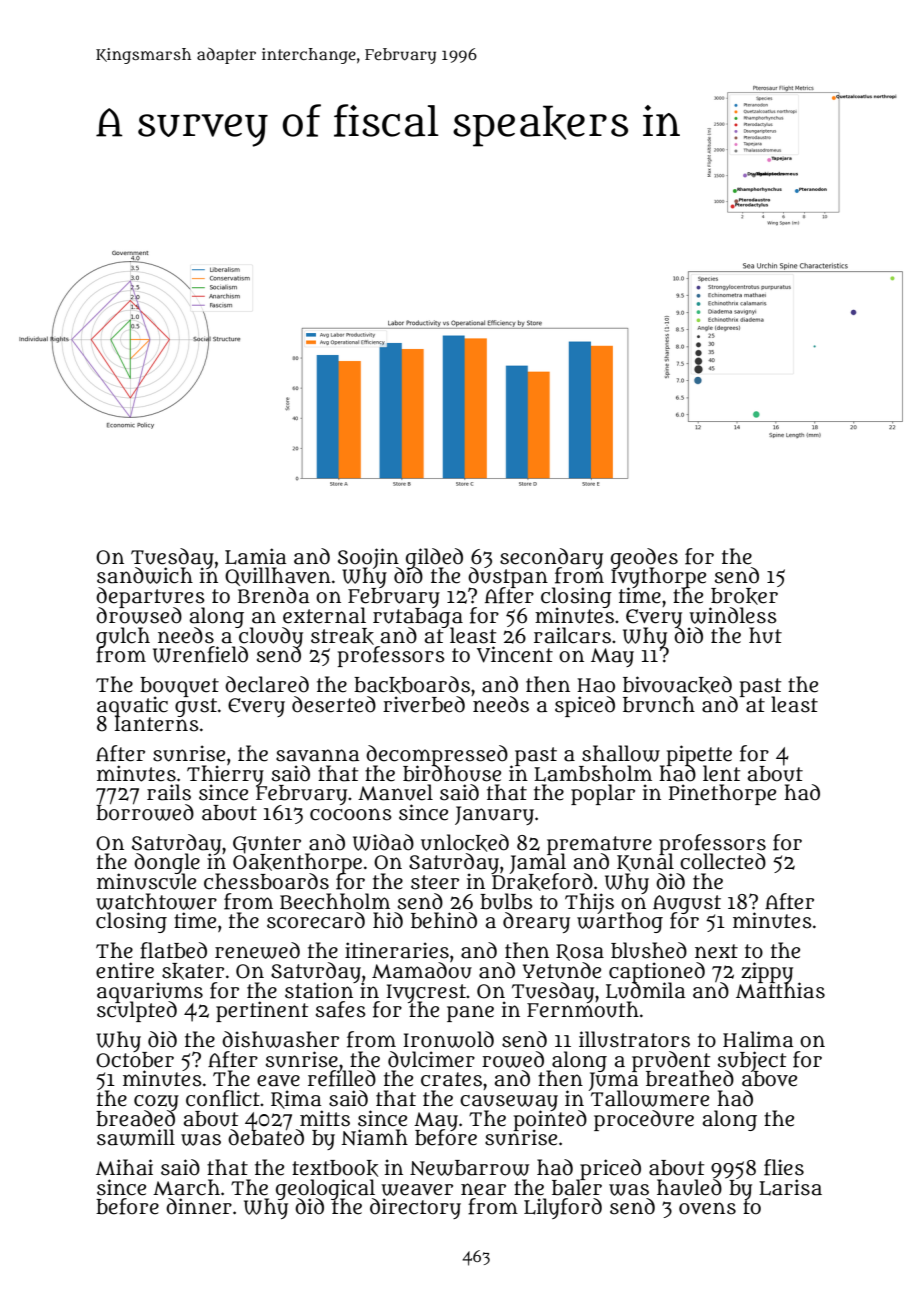 This screenshot has height=1308, width=924. Describe the element at coordinates (145, 575) in the screenshot. I see `sandwich` at that location.
